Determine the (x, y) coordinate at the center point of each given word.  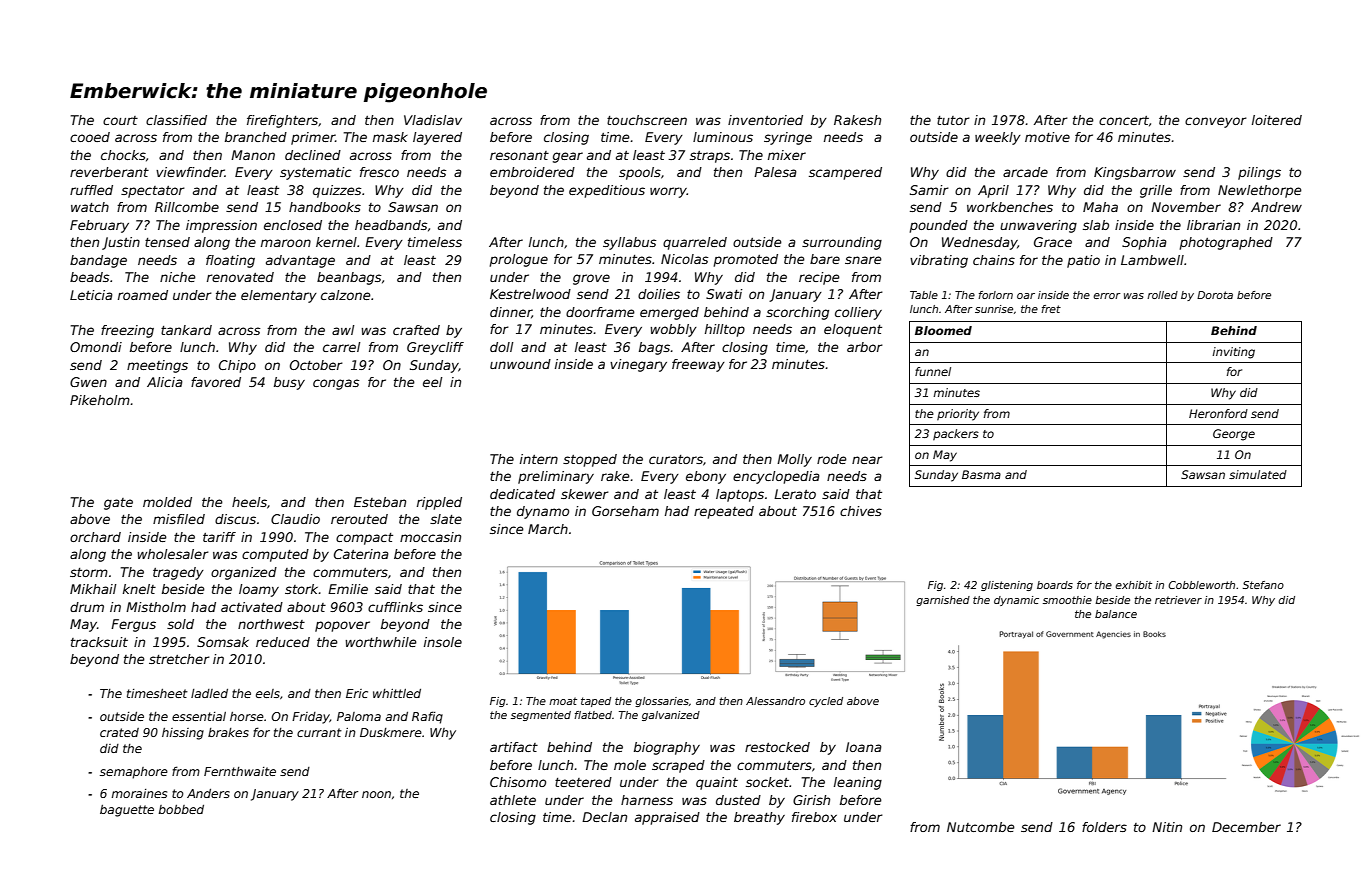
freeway (698, 365)
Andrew (1276, 207)
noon (376, 794)
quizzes (337, 191)
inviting (1233, 353)
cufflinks (395, 607)
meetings (157, 366)
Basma (981, 474)
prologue (519, 260)
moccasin (430, 537)
